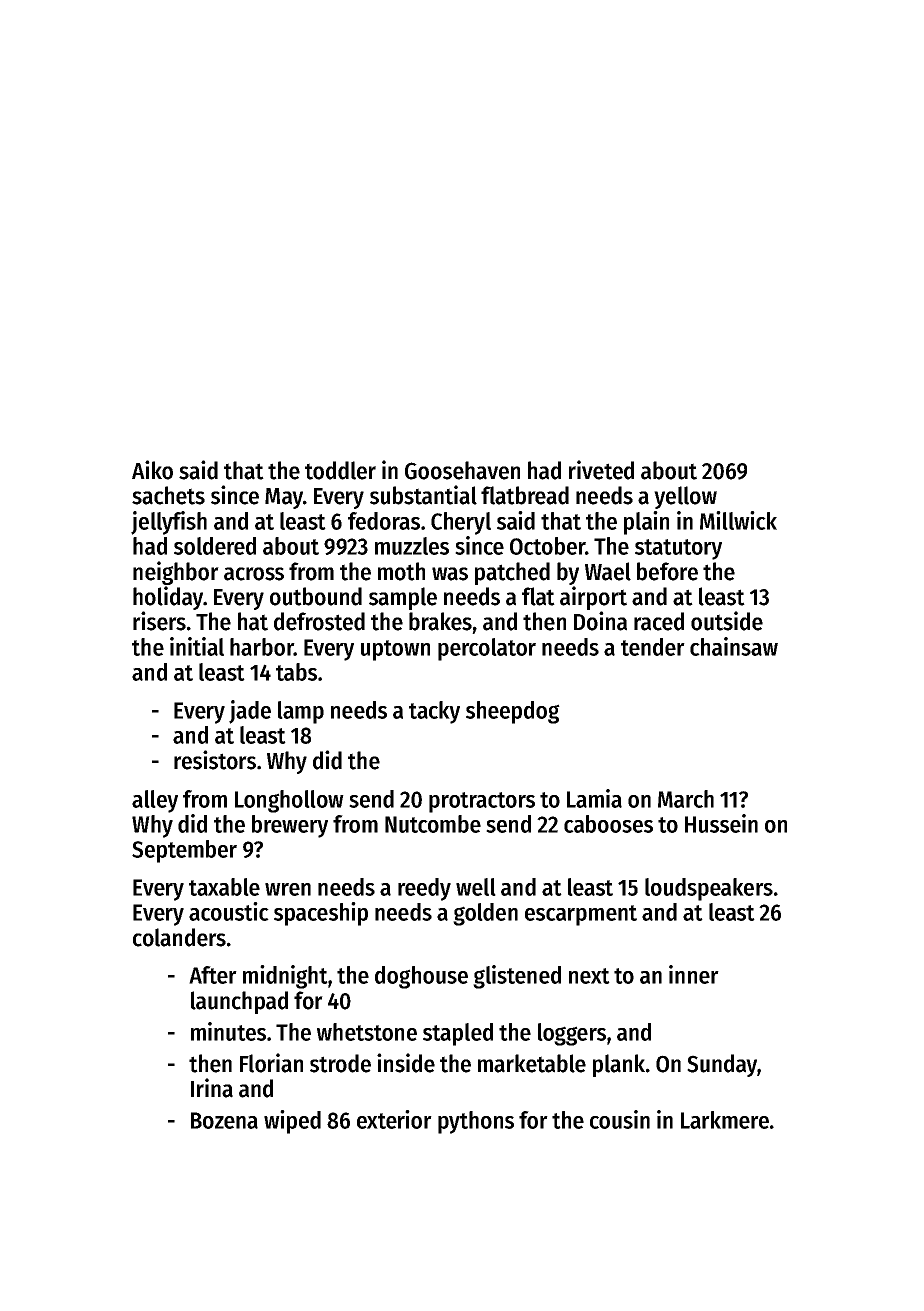  Describe the element at coordinates (155, 801) in the screenshot. I see `alley` at that location.
